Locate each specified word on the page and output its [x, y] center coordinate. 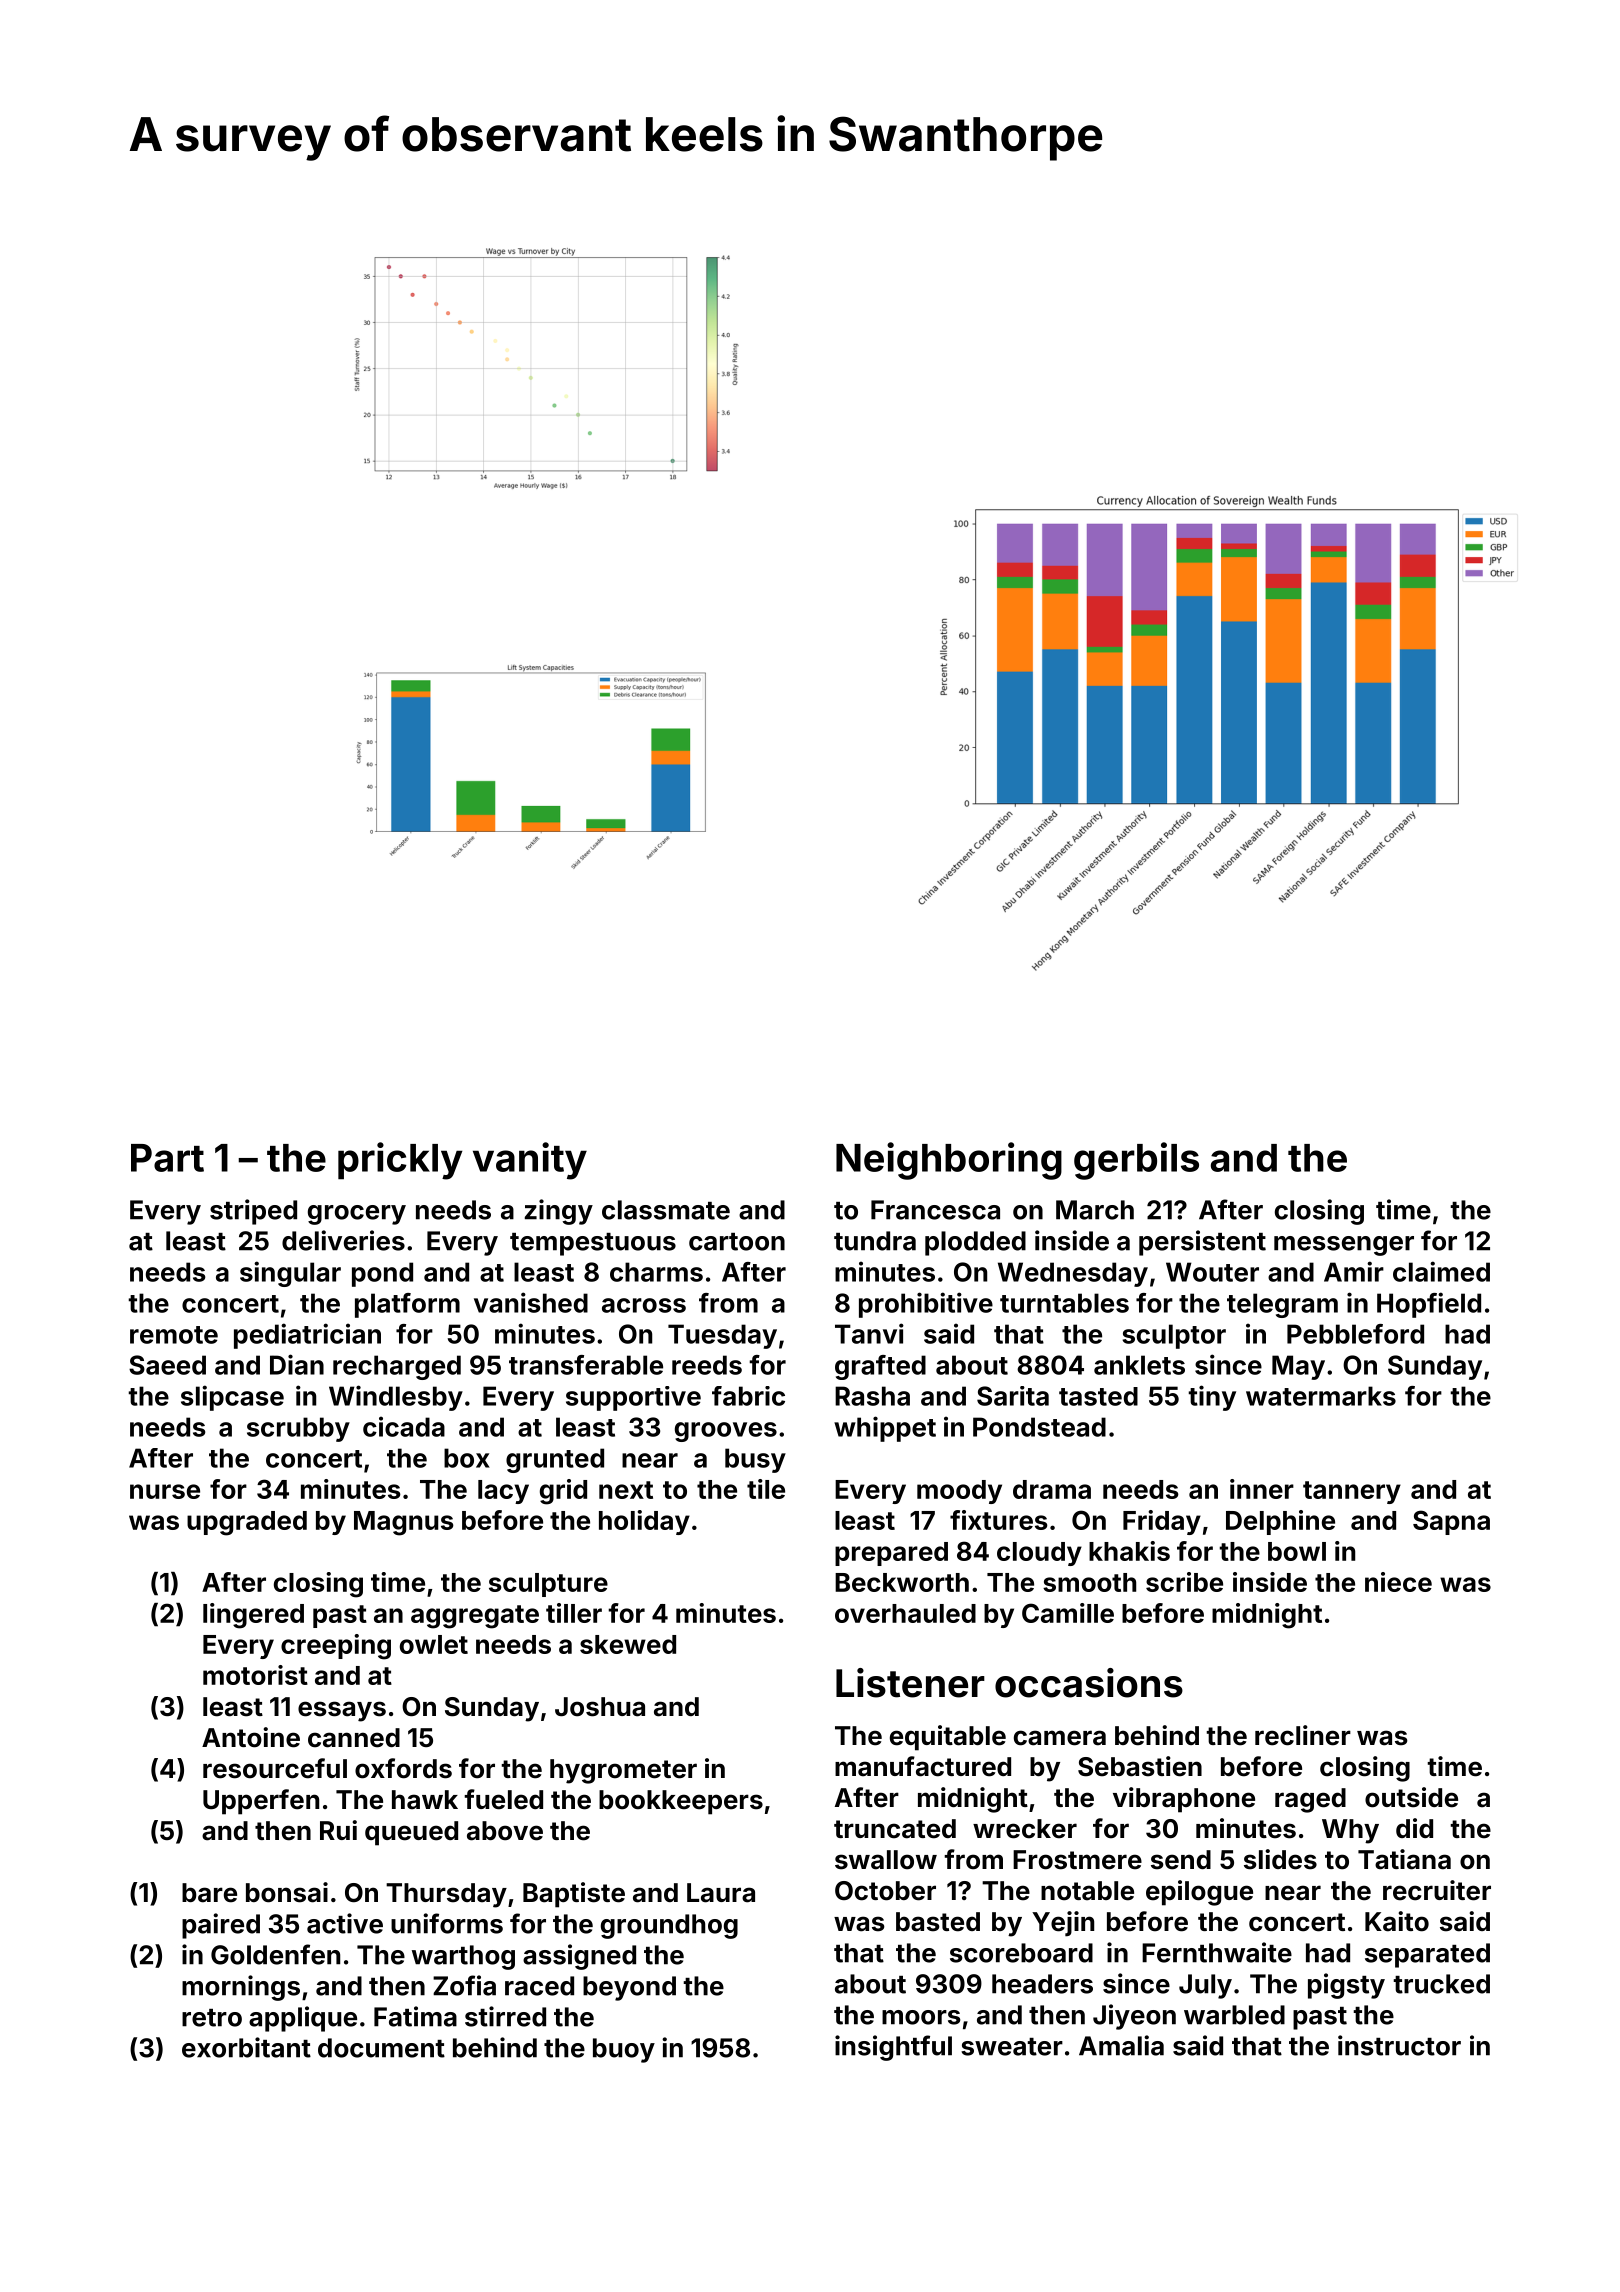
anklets [1139, 1365]
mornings [241, 1988]
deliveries [343, 1240]
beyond [629, 1988]
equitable [948, 1738]
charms [656, 1272]
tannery [1352, 1492]
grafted [880, 1367]
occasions [1089, 1683]
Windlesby [396, 1398]
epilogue [1199, 1893]
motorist [255, 1675]
